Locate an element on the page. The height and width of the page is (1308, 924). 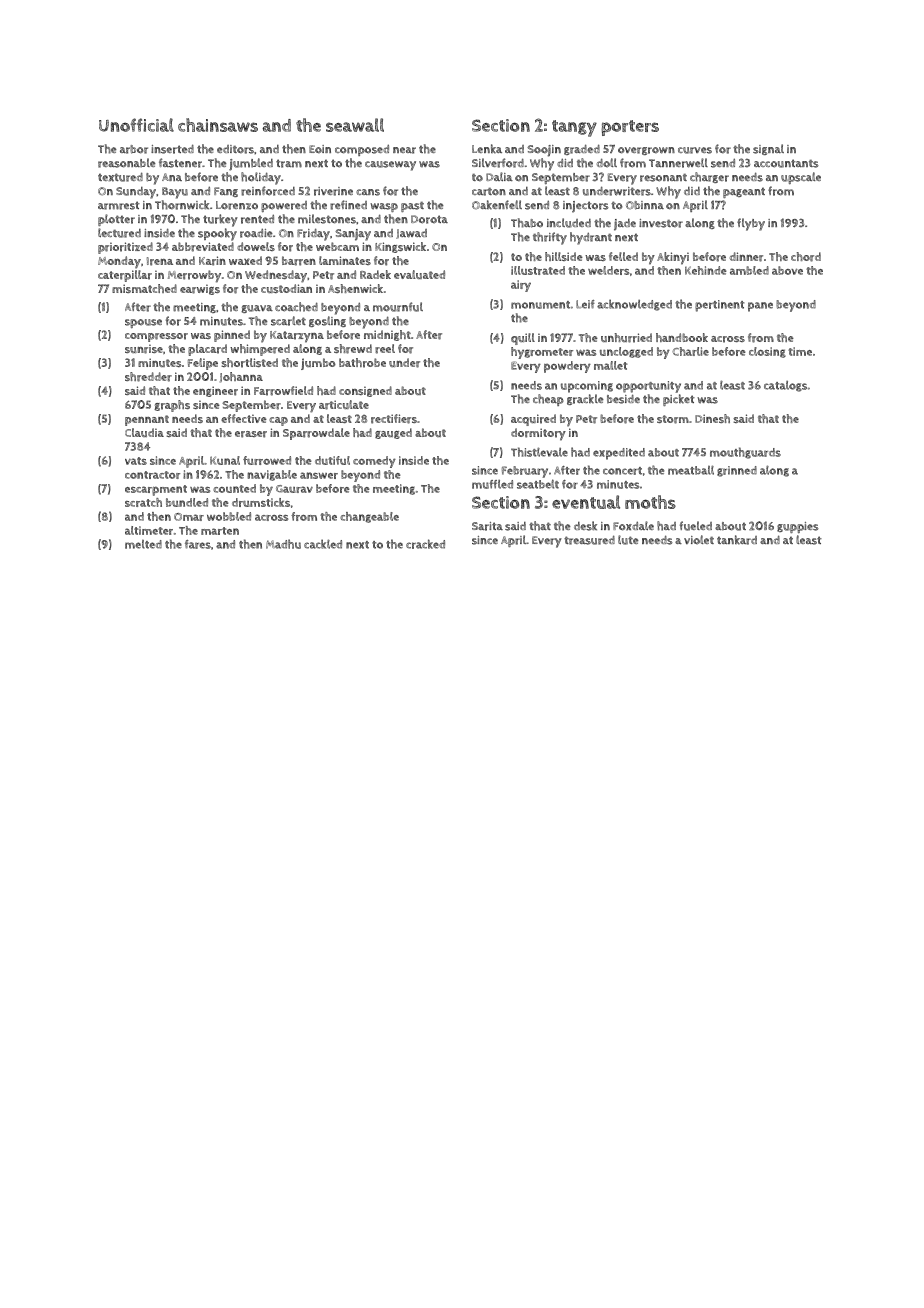
porters is located at coordinates (630, 128).
